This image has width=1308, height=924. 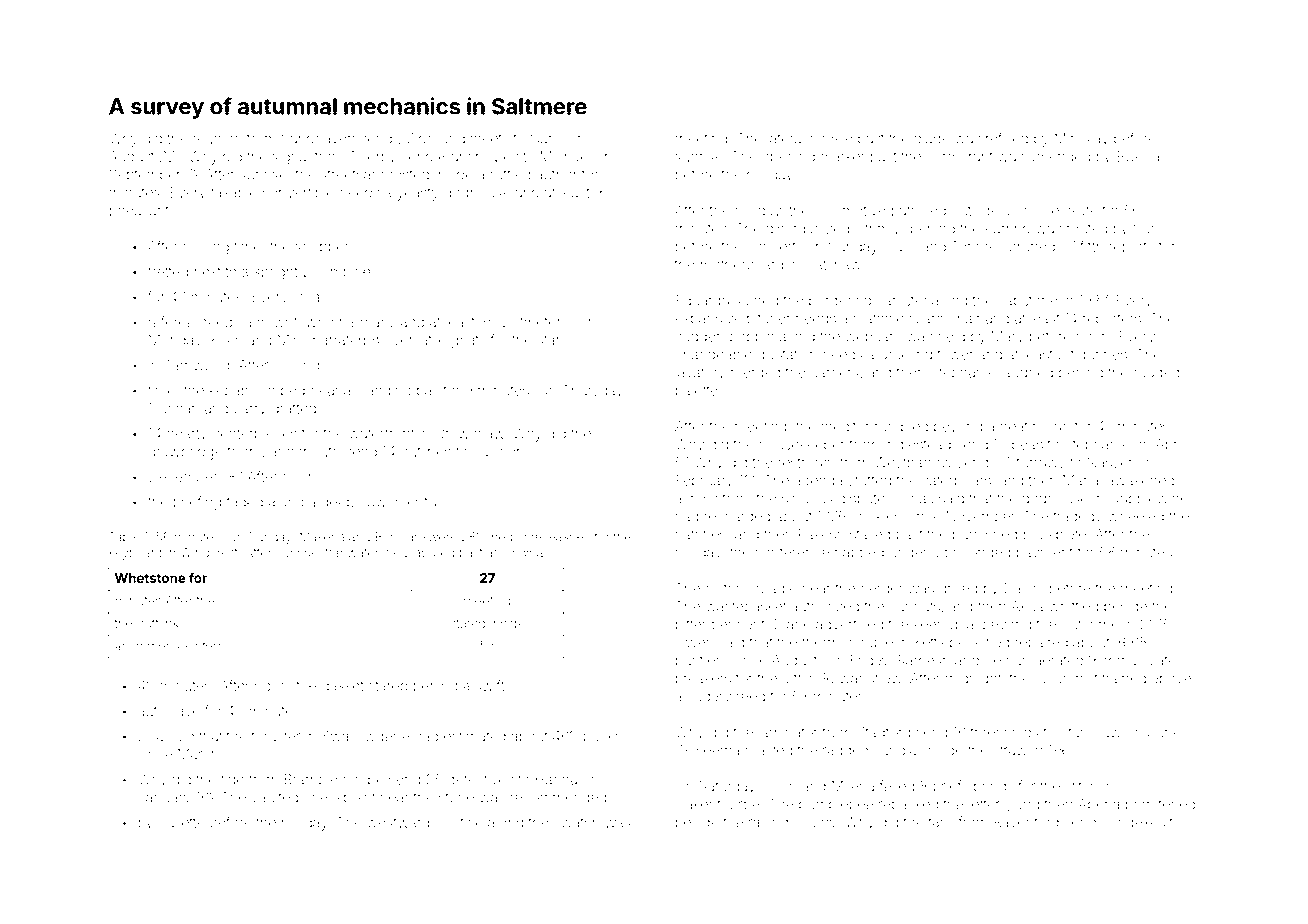 I want to click on Seema, so click(x=717, y=750).
